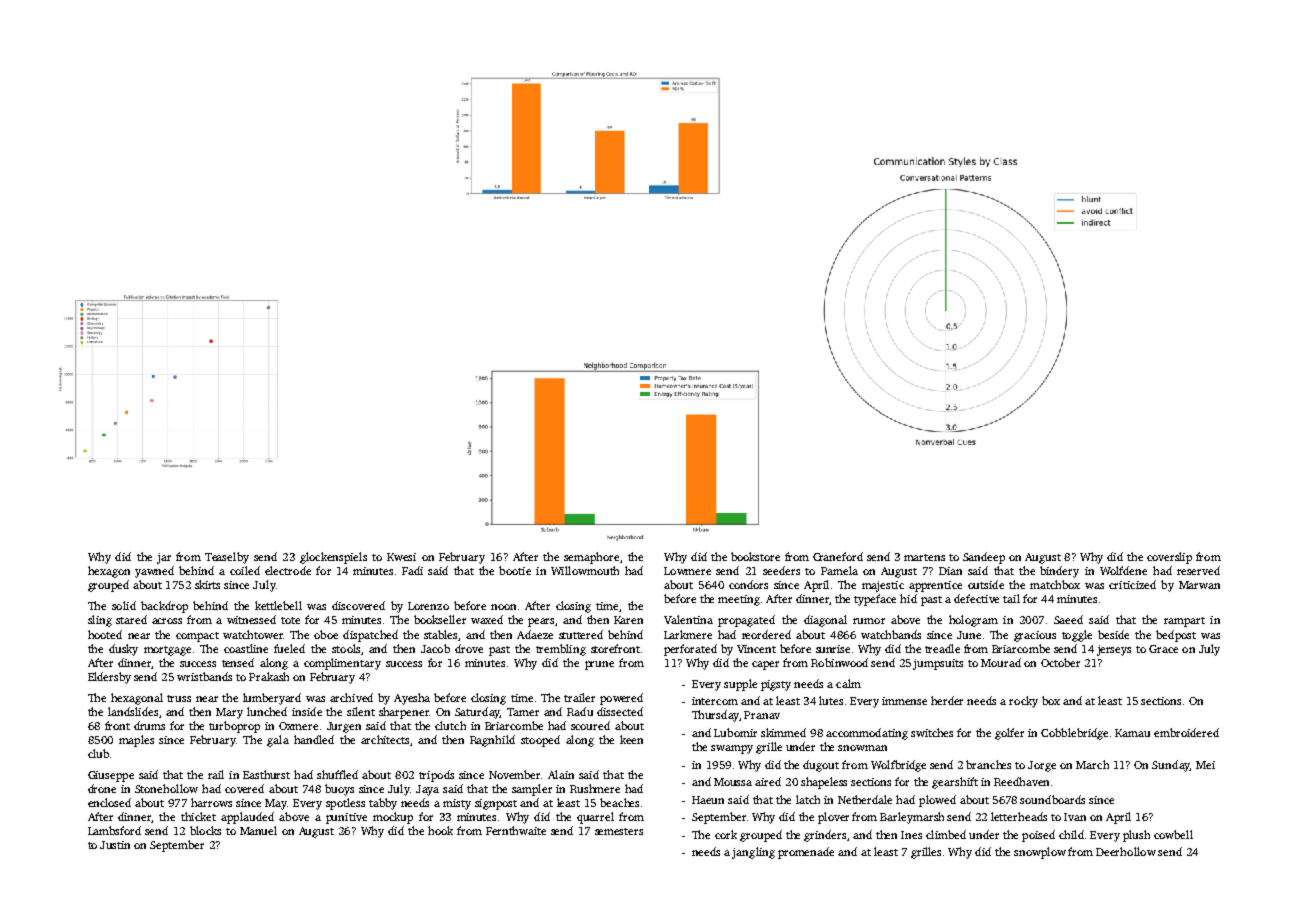 The image size is (1308, 924). Describe the element at coordinates (599, 665) in the page. I see `prune` at that location.
